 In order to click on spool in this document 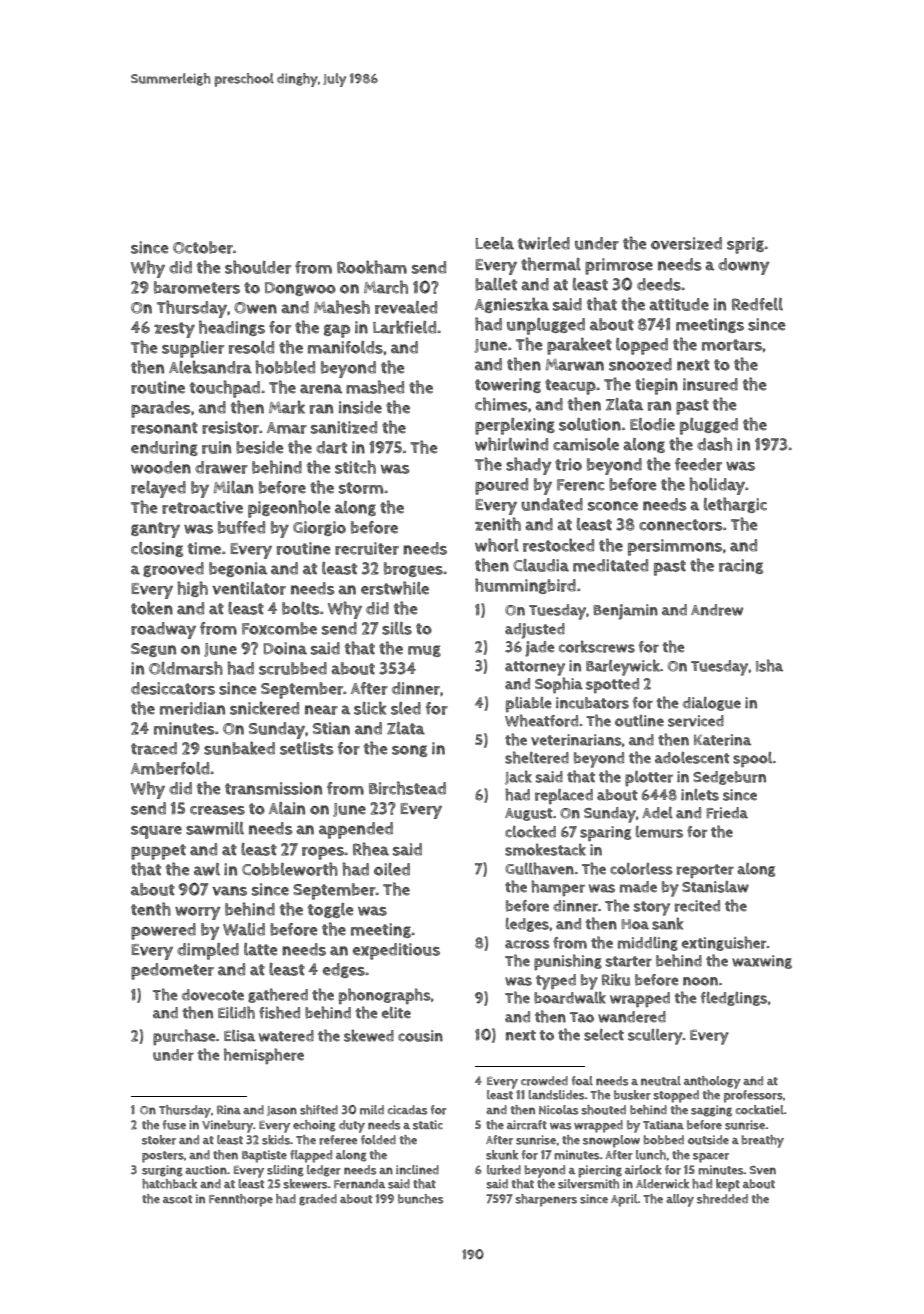, I will do `click(752, 759)`.
